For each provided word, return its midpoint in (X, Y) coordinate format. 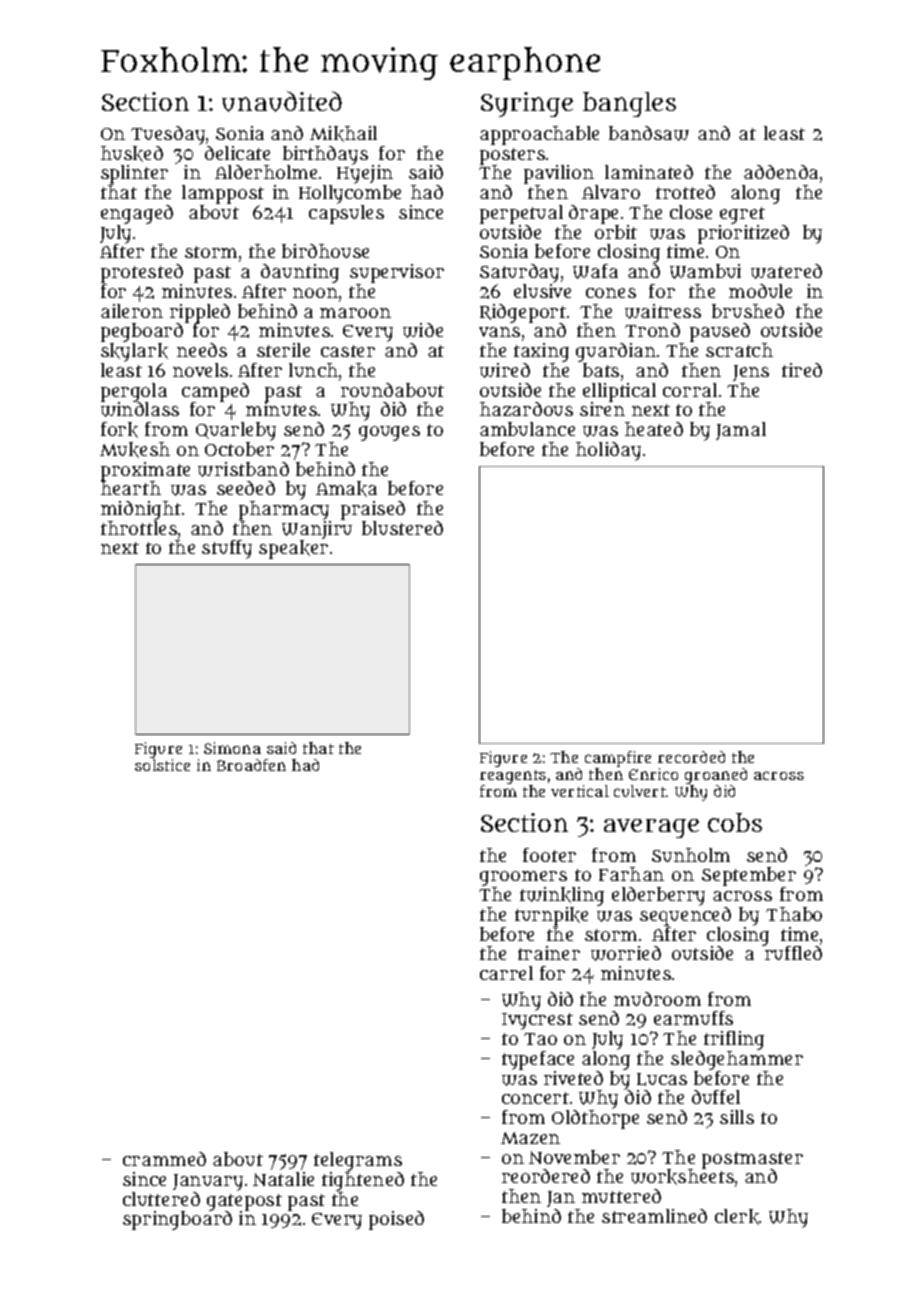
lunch (313, 370)
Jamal (741, 431)
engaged (137, 214)
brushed (748, 311)
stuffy (227, 549)
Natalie (283, 1179)
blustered (402, 528)
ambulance (527, 429)
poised (396, 1220)
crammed (164, 1159)
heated (654, 429)
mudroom (657, 999)
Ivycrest (537, 1021)
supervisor (397, 273)
